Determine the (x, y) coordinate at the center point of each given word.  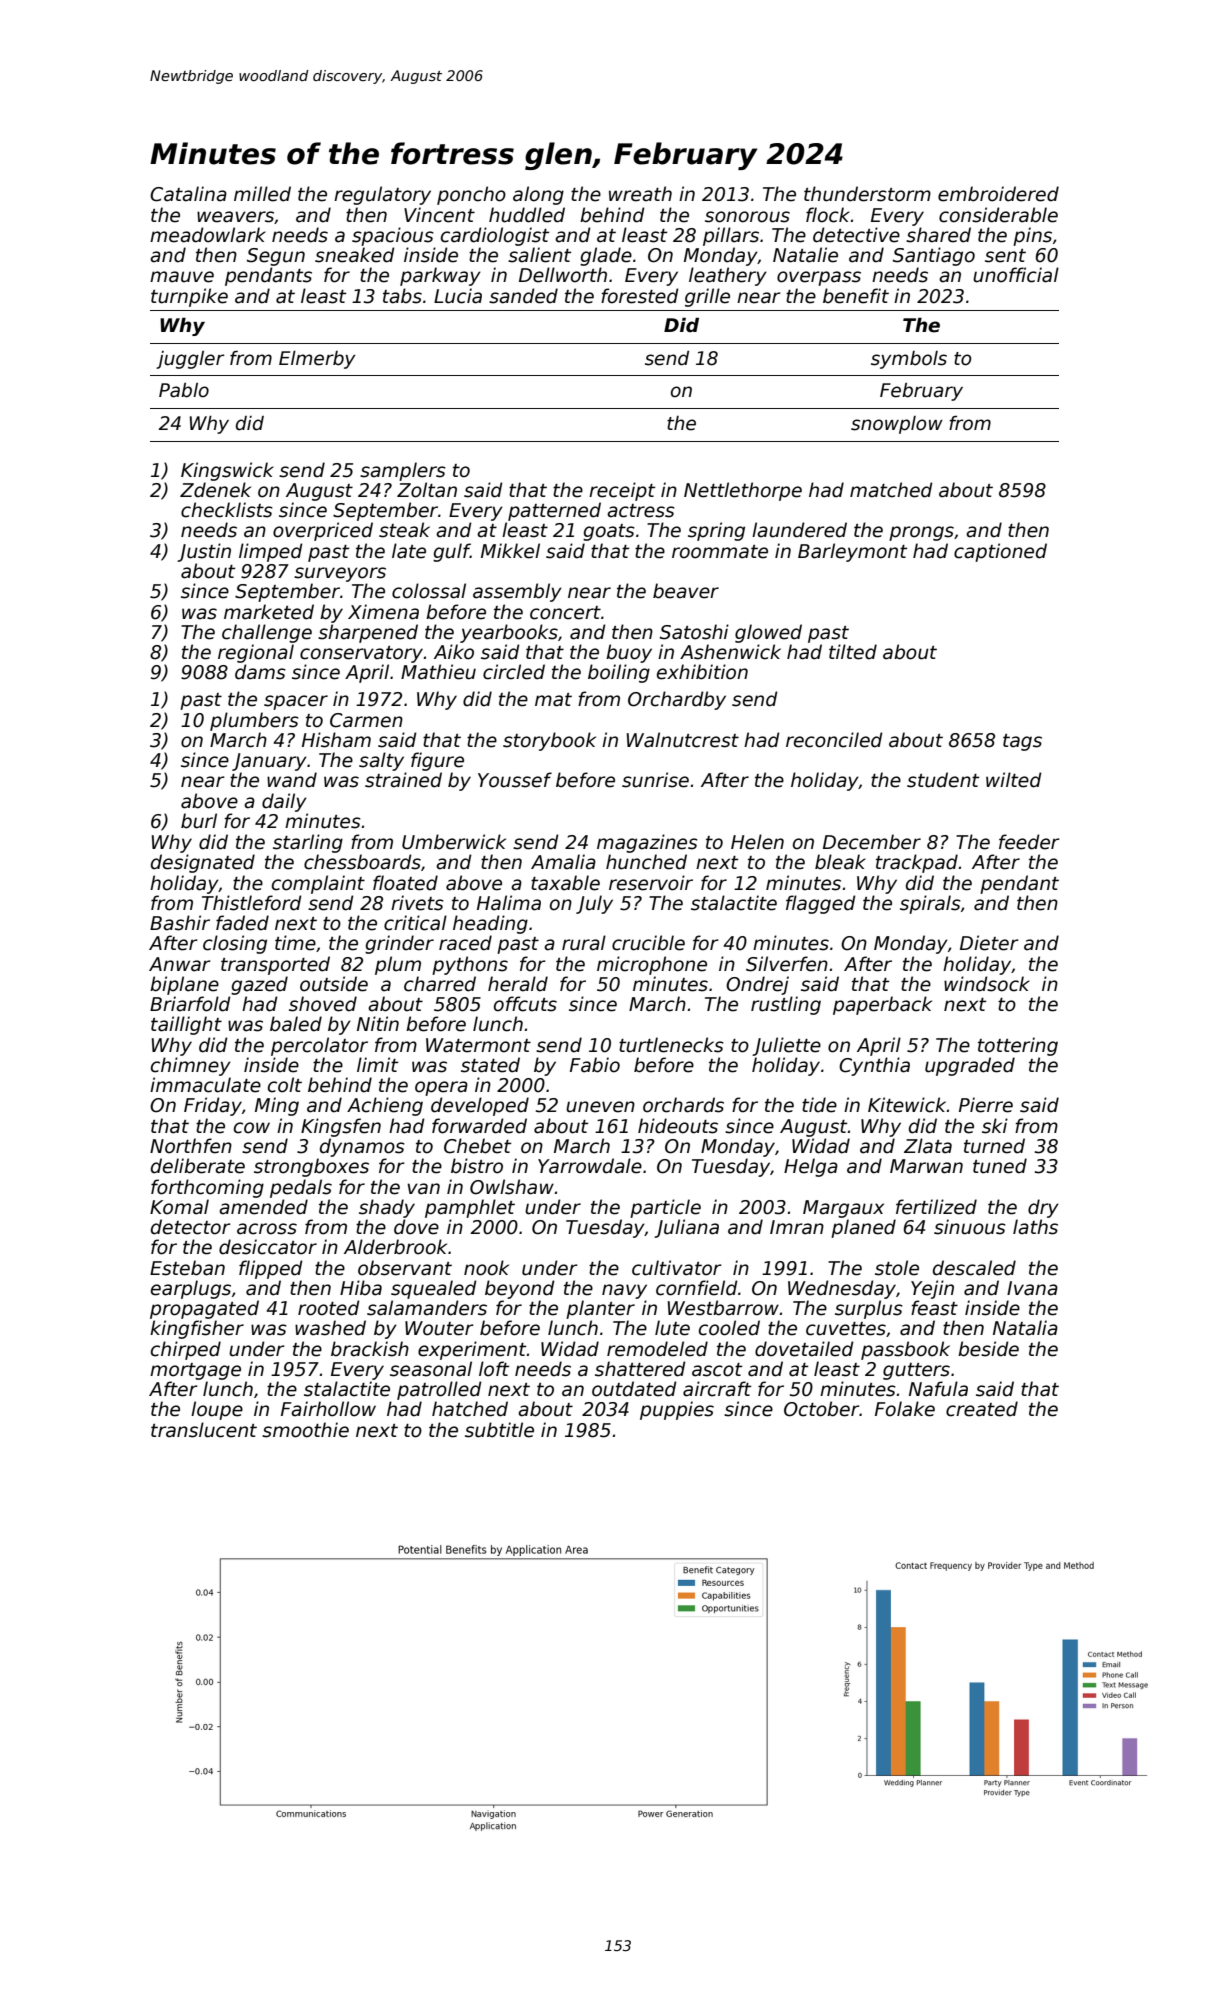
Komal (179, 1207)
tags (1022, 742)
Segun (276, 257)
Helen (757, 842)
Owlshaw (512, 1187)
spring (716, 531)
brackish (370, 1349)
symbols (909, 360)
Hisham (336, 740)
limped (271, 552)
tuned (1000, 1166)
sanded (523, 296)
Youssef (515, 780)
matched (891, 490)
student (943, 780)
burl (199, 821)
